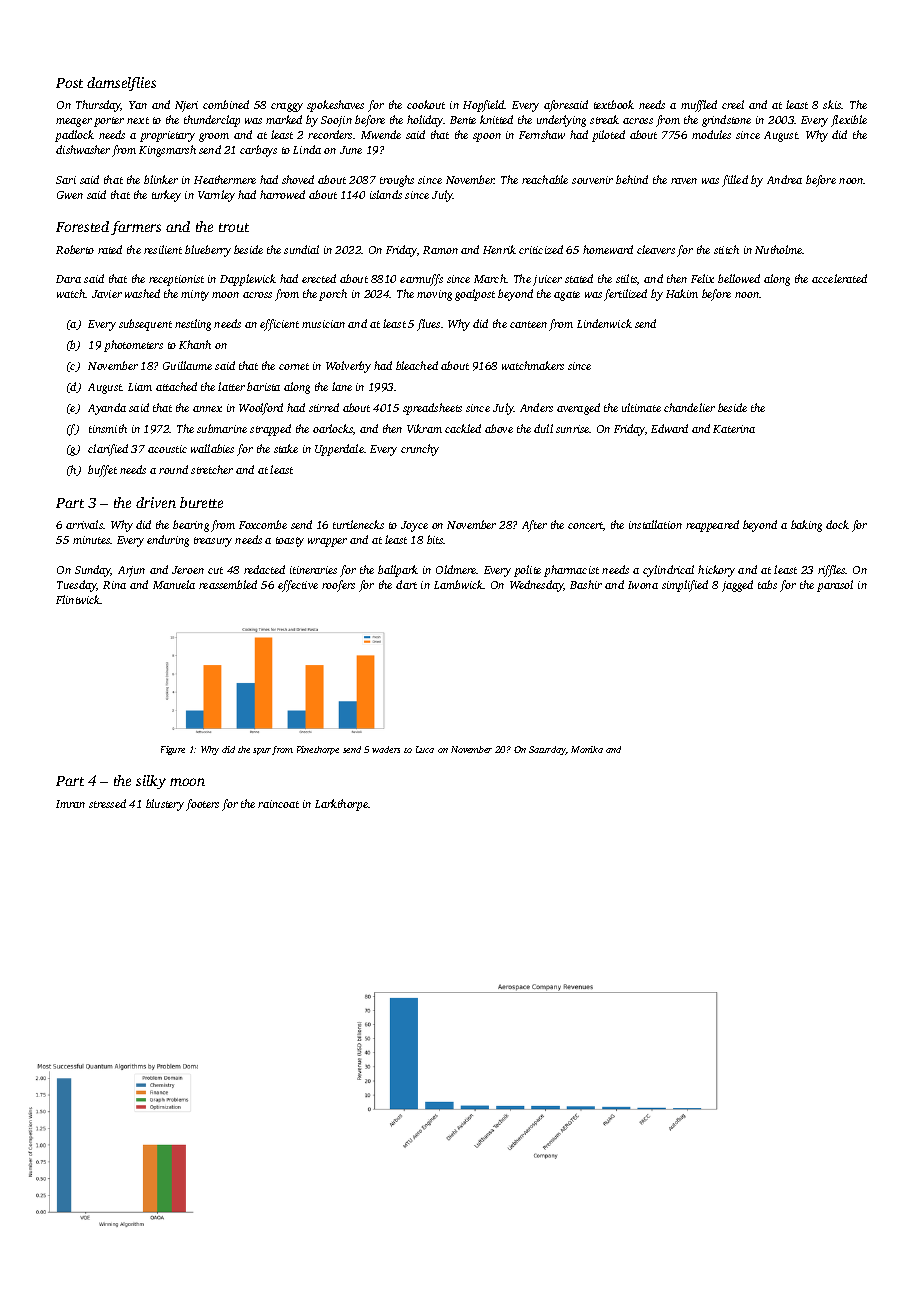 This page has height=1308, width=924. Describe the element at coordinates (341, 805) in the page. I see `Larkthorpe` at that location.
